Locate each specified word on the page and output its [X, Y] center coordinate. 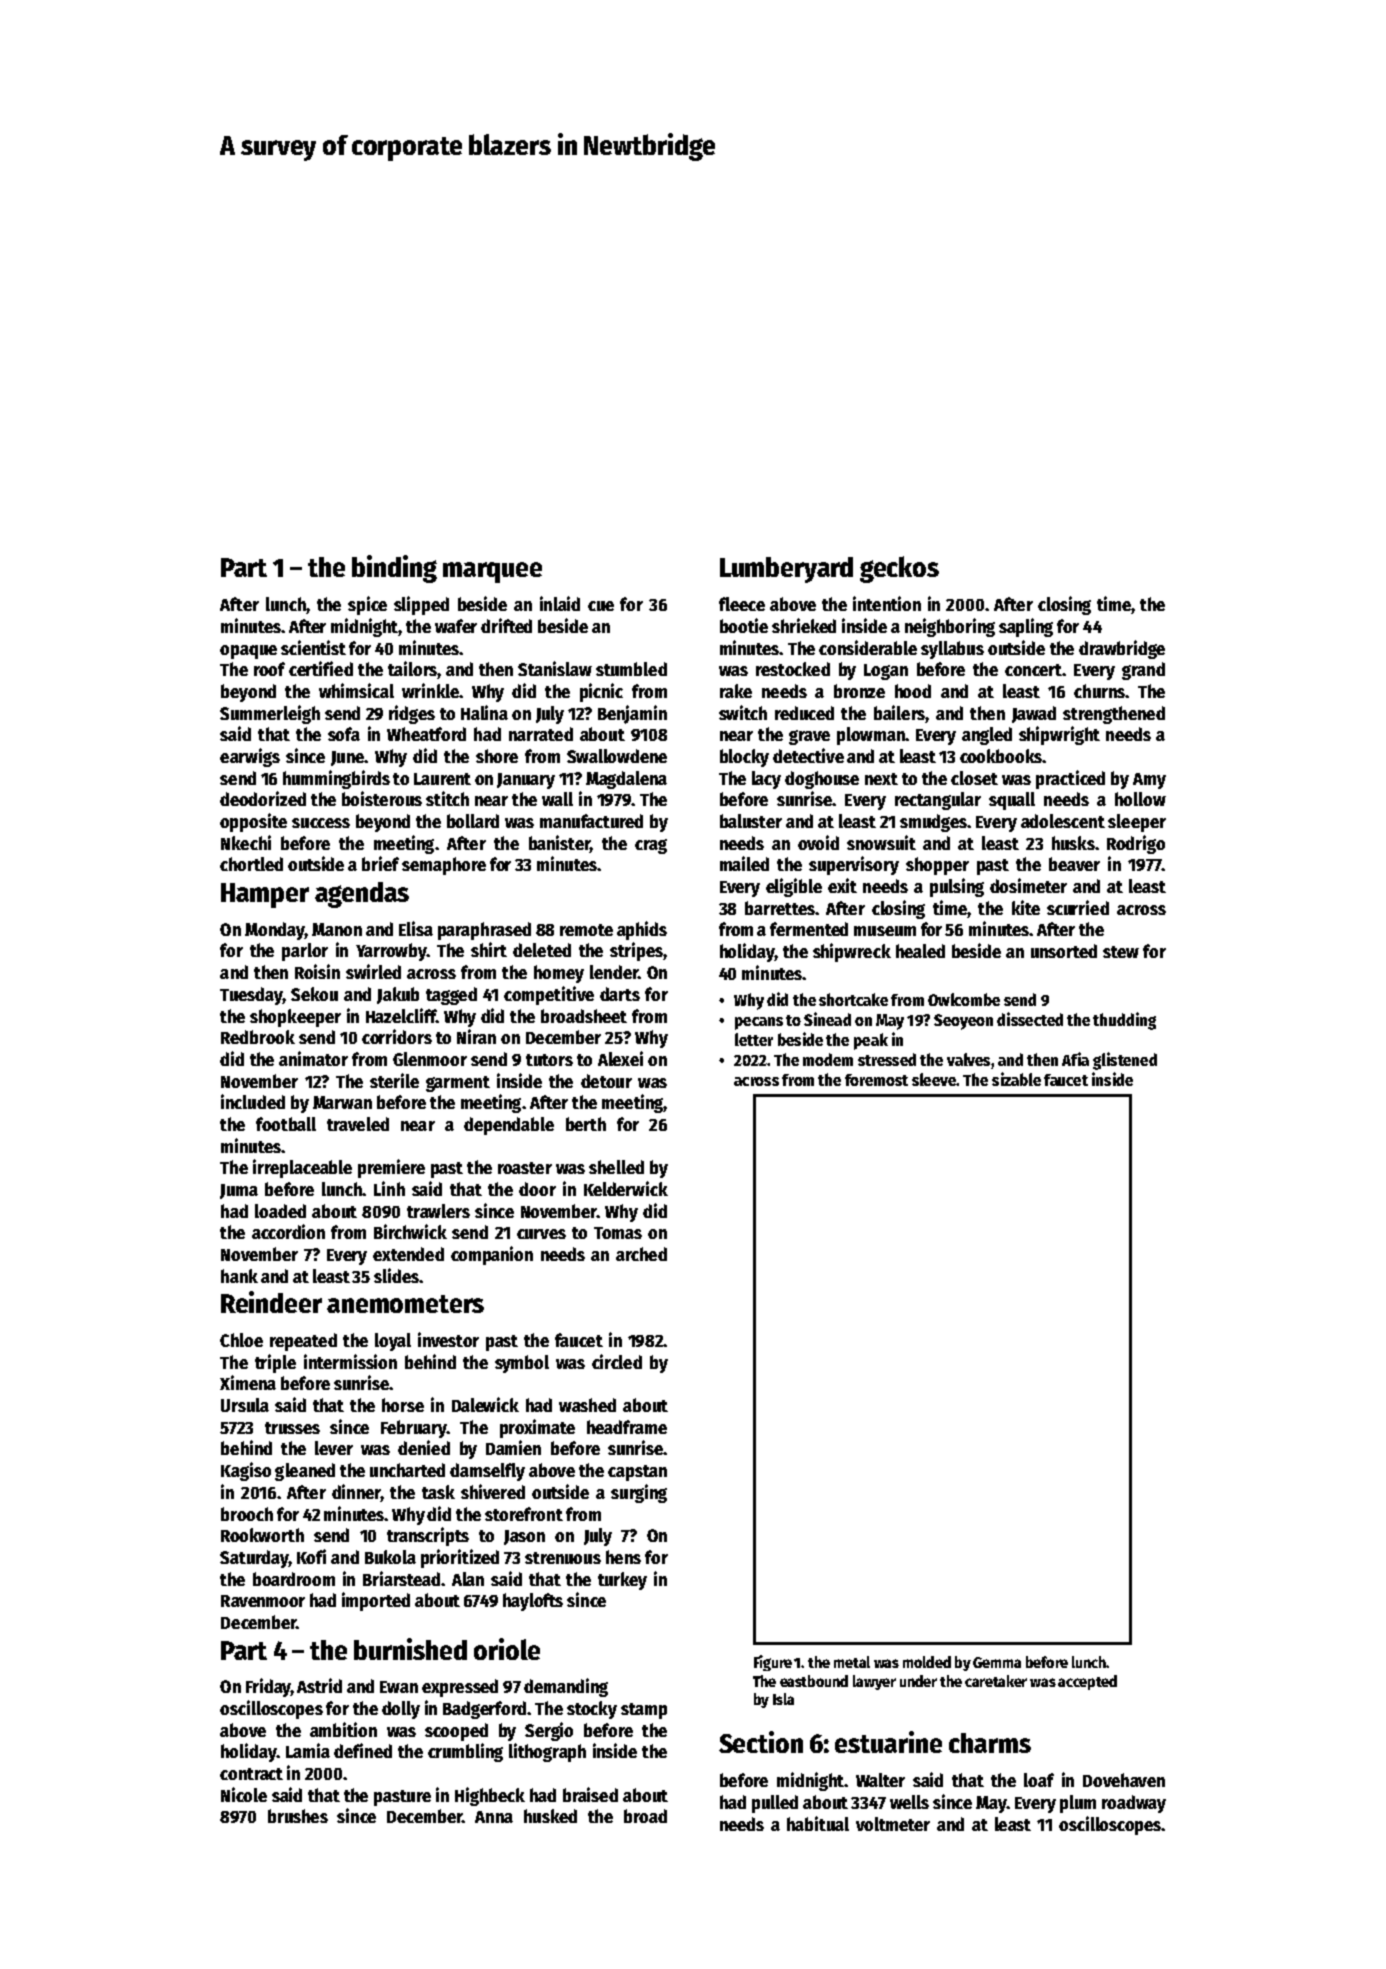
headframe [627, 1427]
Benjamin [632, 714]
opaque [248, 652]
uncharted [407, 1470]
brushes [298, 1816]
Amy [1149, 781]
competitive [549, 995]
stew [1121, 952]
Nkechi [246, 842]
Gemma [997, 1662]
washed [587, 1405]
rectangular [938, 801]
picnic [601, 692]
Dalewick [485, 1404]
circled [617, 1361]
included [253, 1101]
